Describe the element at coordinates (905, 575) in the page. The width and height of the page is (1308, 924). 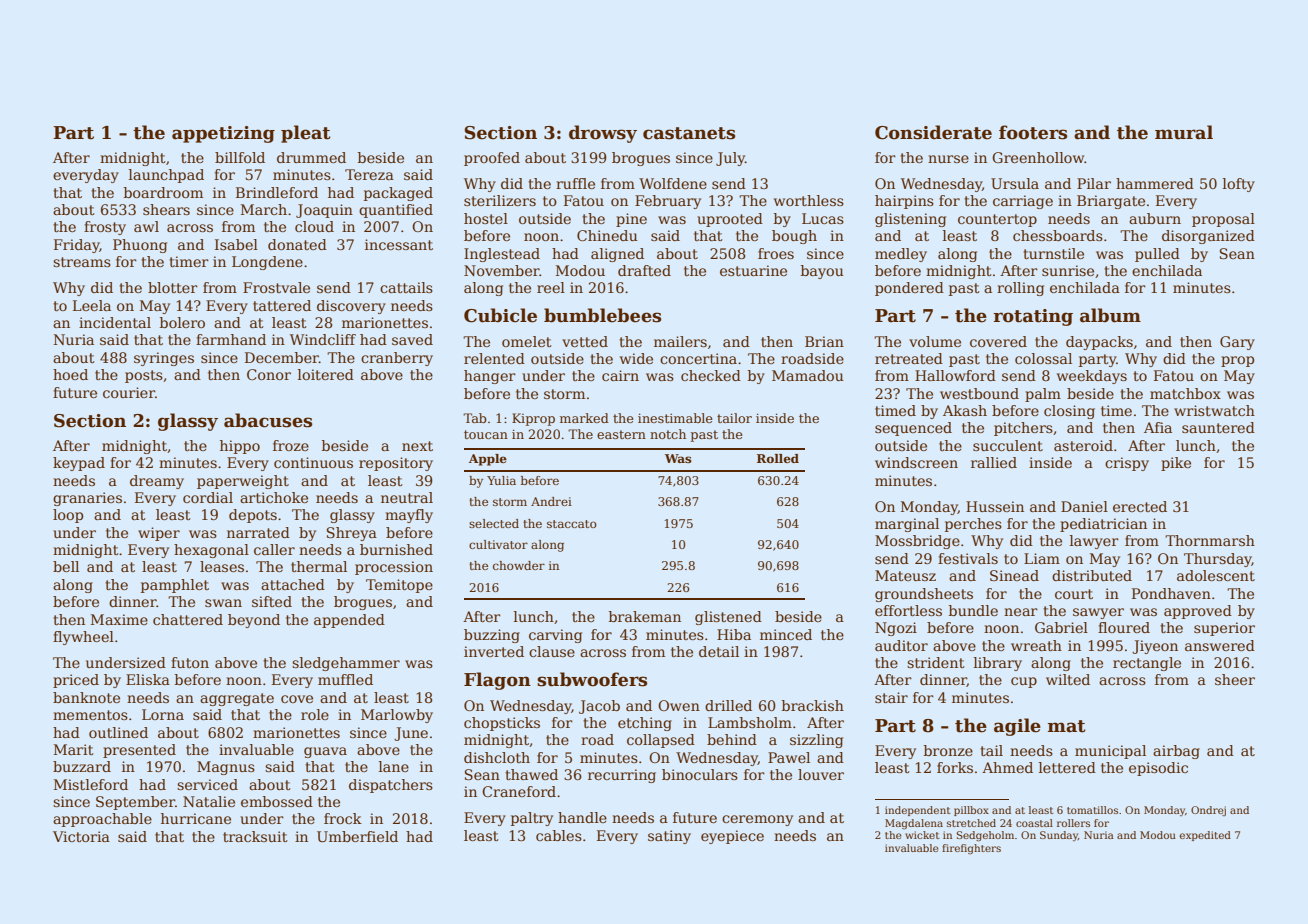
I see `Mateusz` at that location.
